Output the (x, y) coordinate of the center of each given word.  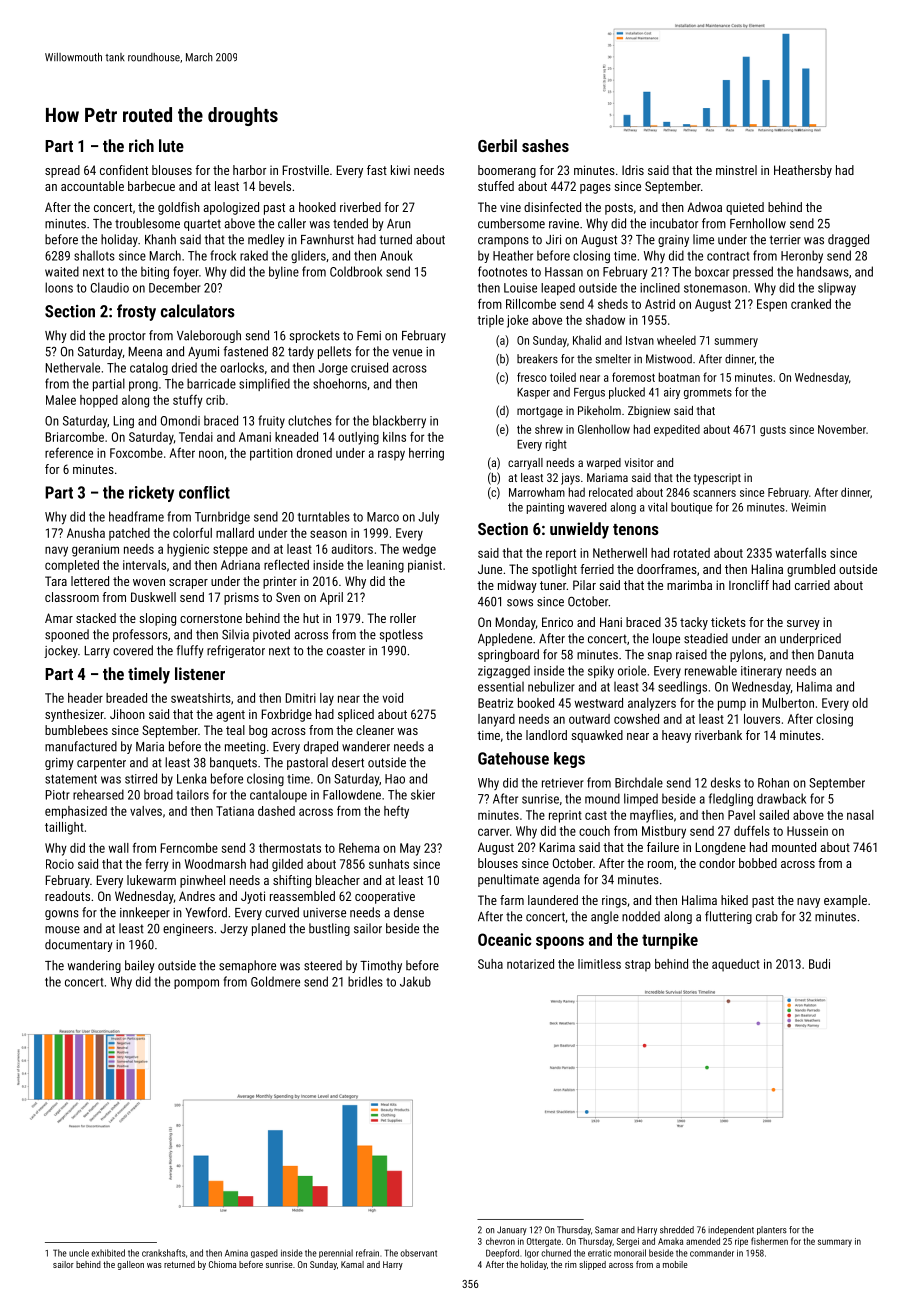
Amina (236, 1253)
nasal (860, 815)
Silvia (235, 634)
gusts (773, 431)
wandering (94, 966)
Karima (557, 847)
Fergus (589, 393)
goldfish (179, 208)
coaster (346, 651)
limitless (599, 964)
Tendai (196, 437)
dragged (848, 240)
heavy (676, 736)
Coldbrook (356, 271)
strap (638, 966)
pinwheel (202, 881)
